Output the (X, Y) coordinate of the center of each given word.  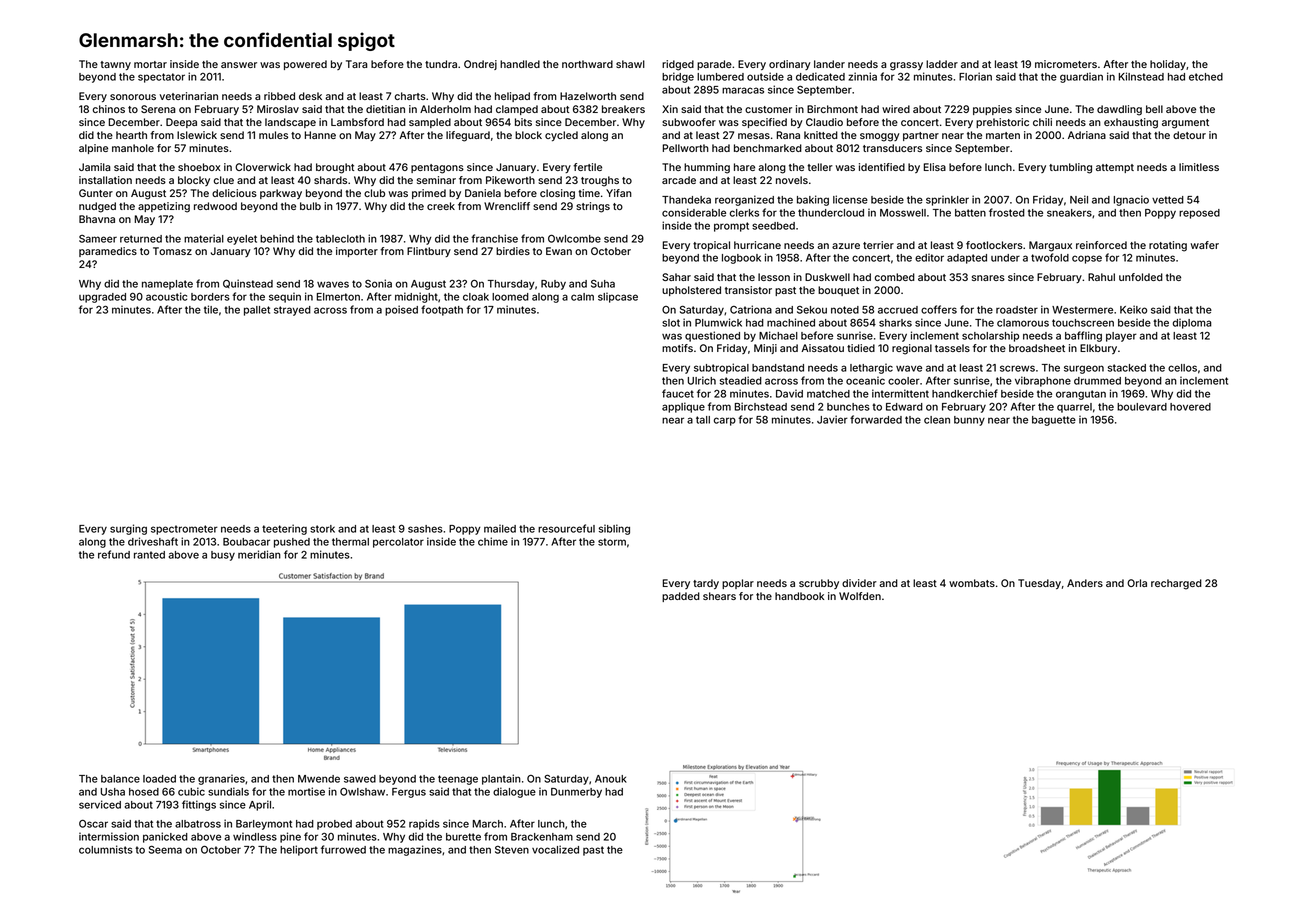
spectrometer (184, 530)
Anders (1085, 583)
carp (725, 421)
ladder (942, 64)
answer (239, 65)
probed (334, 825)
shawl (630, 64)
